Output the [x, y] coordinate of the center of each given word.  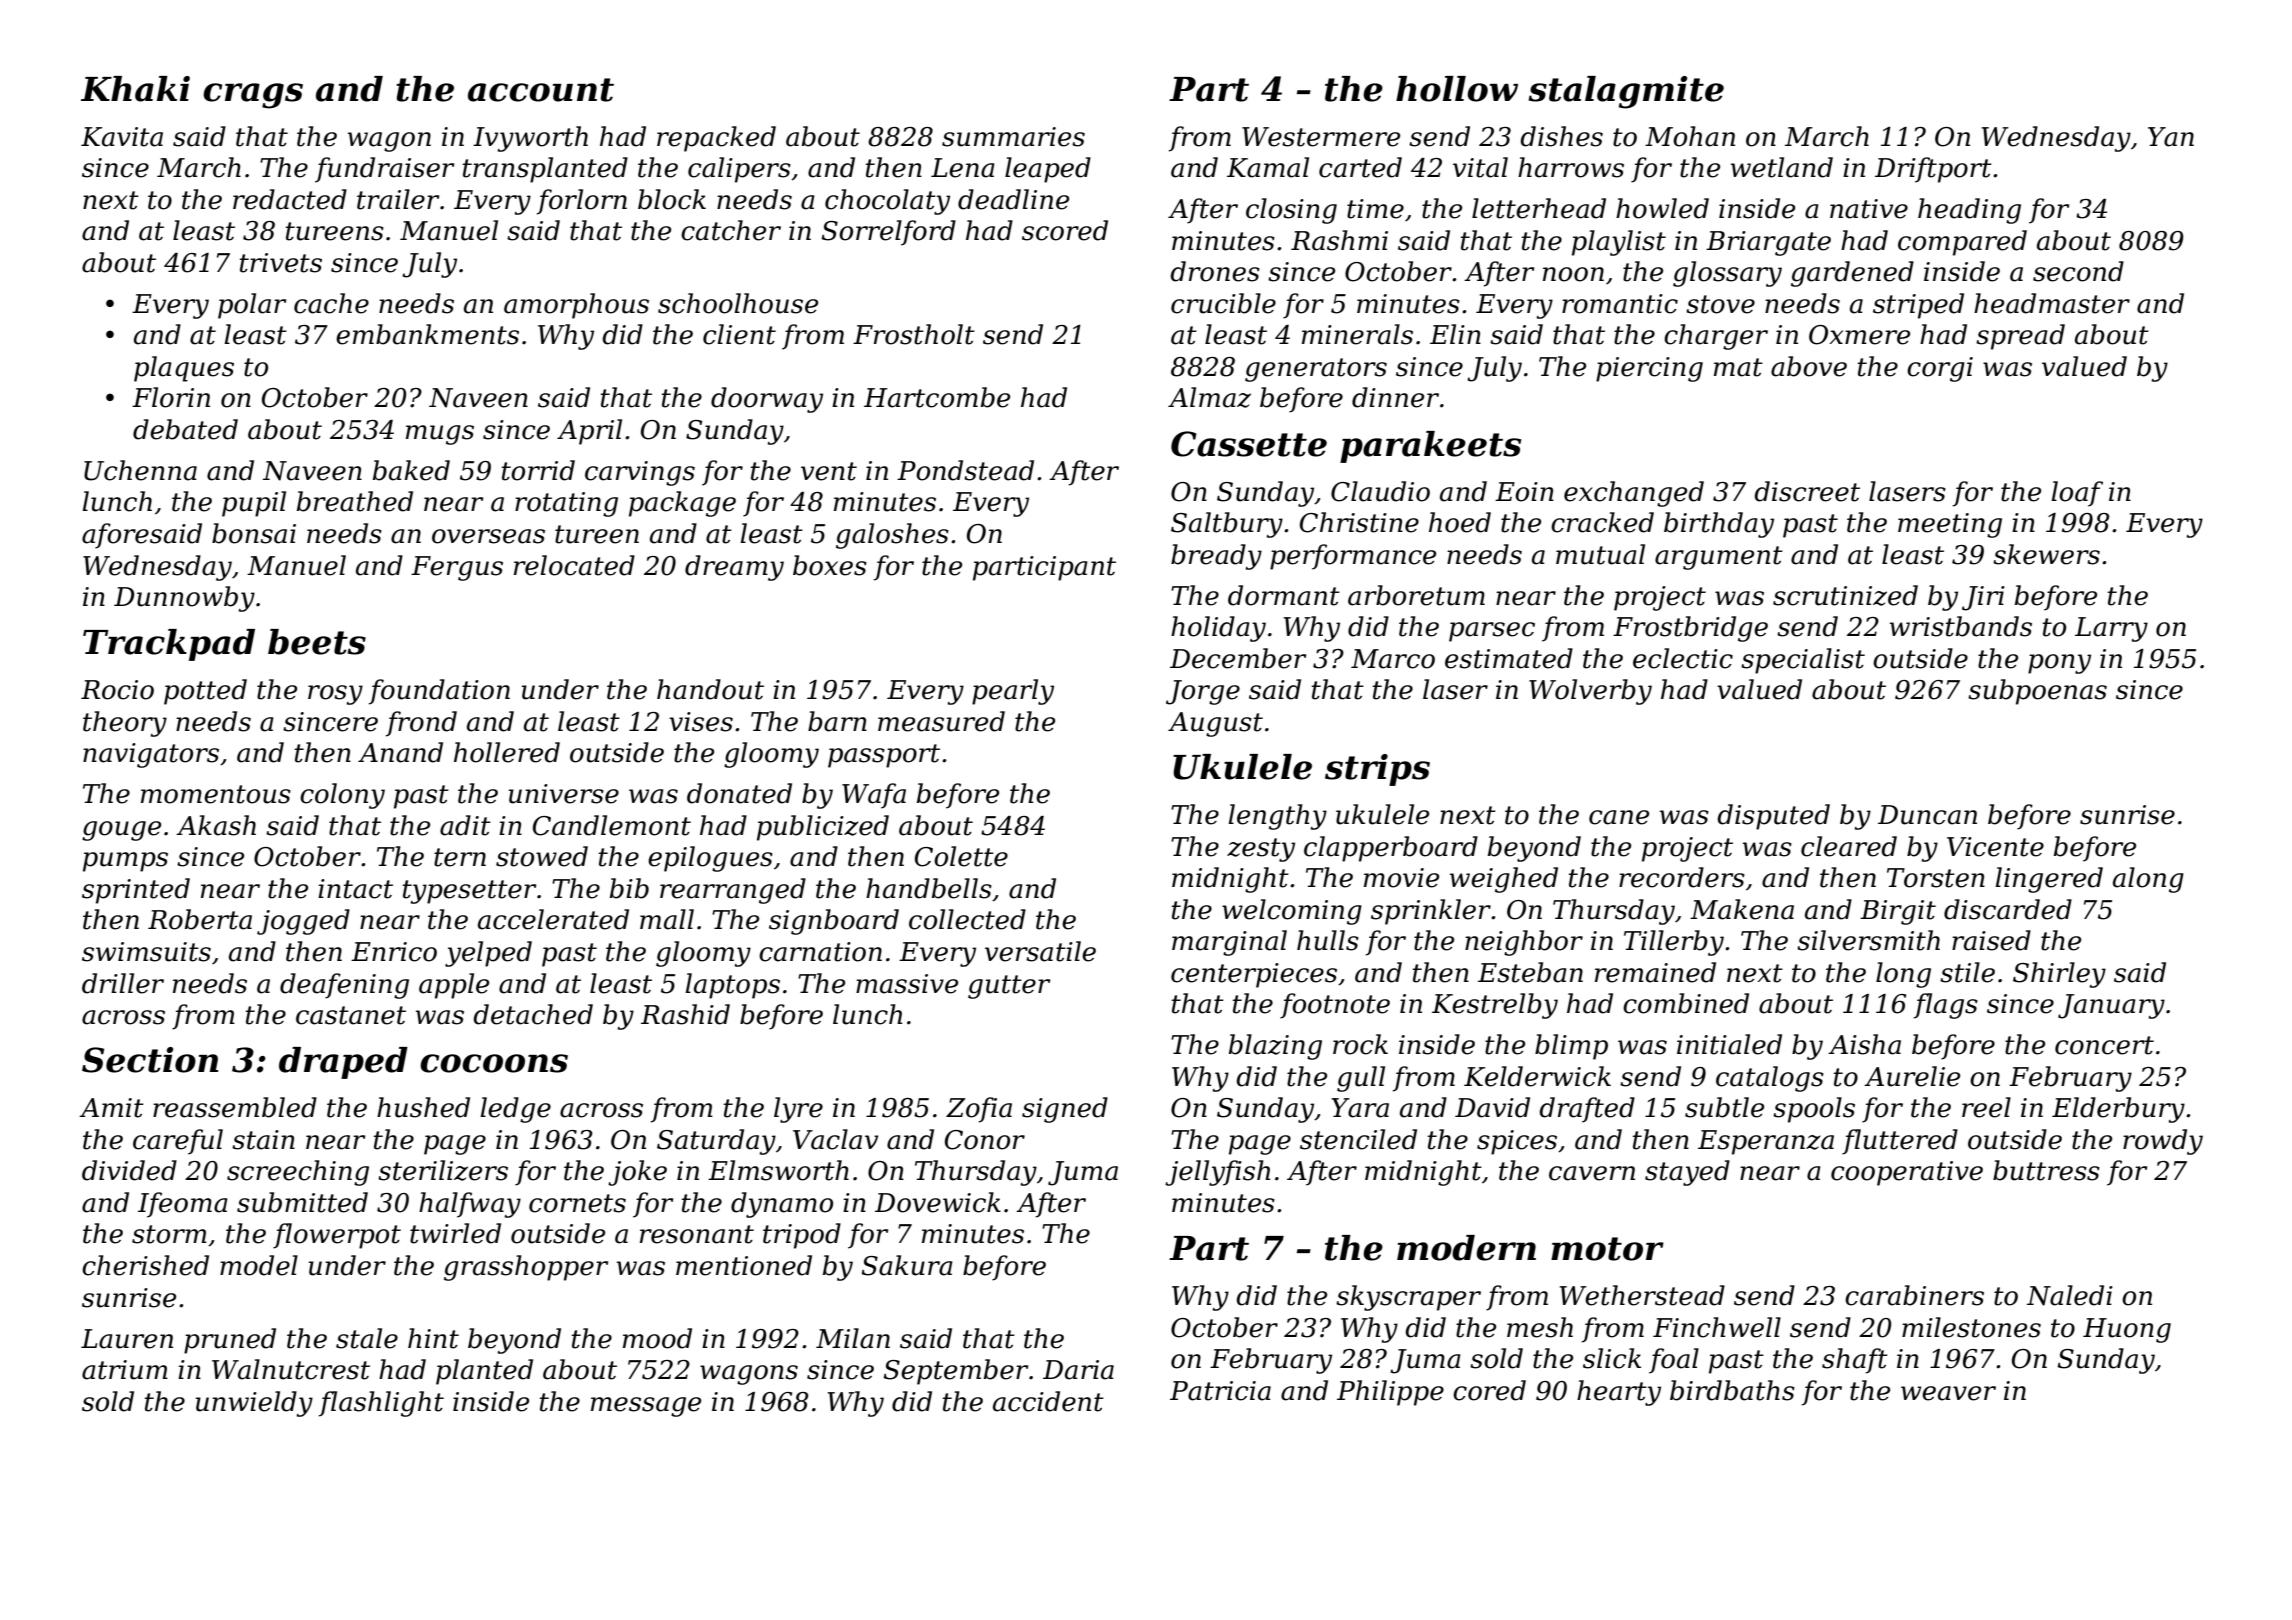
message [646, 1407]
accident [1048, 1401]
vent [829, 471]
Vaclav [835, 1139]
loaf [2077, 494]
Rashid [685, 1014]
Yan [2171, 137]
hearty [1619, 1393]
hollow [1457, 89]
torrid [538, 470]
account [541, 90]
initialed [1729, 1044]
